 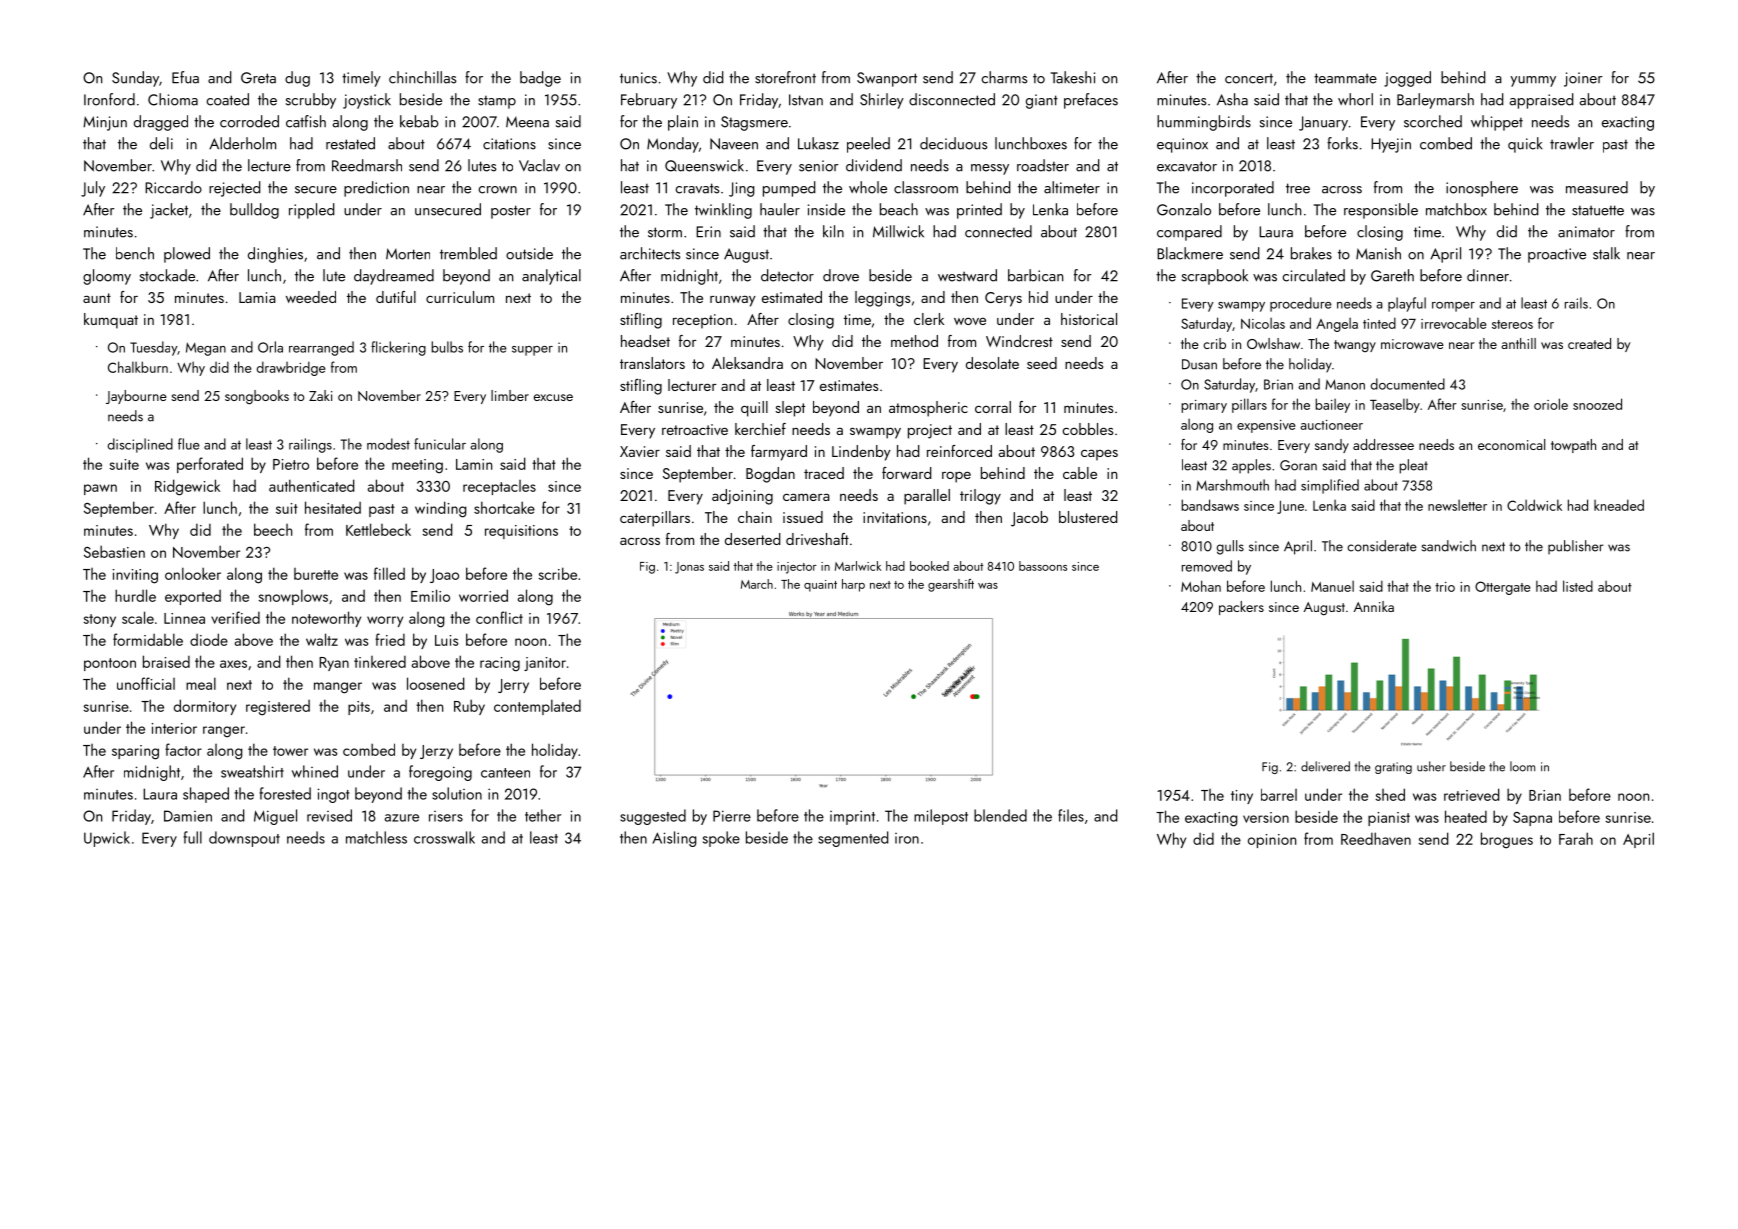 I want to click on appraised, so click(x=1541, y=101).
